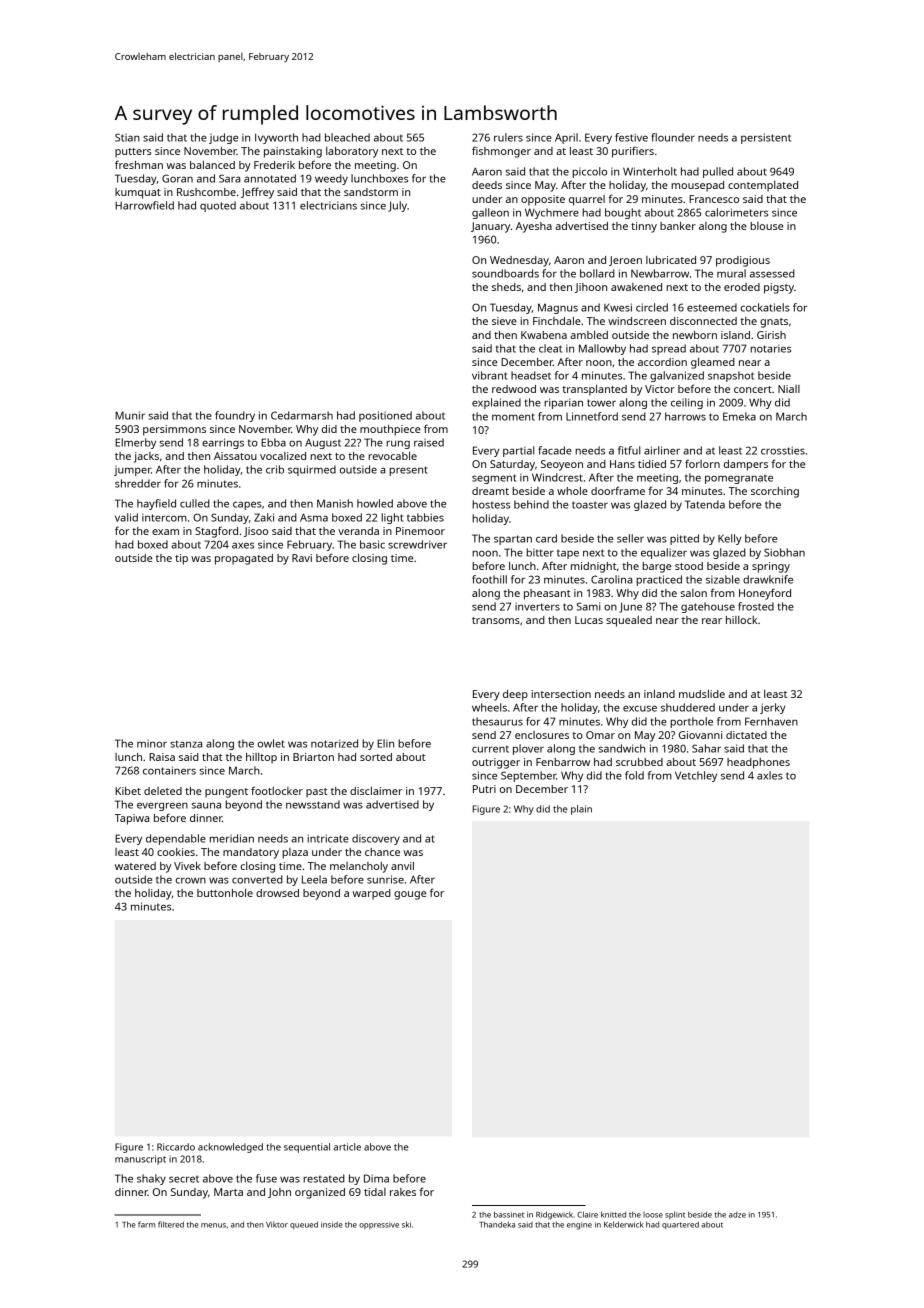  I want to click on facade, so click(555, 450).
